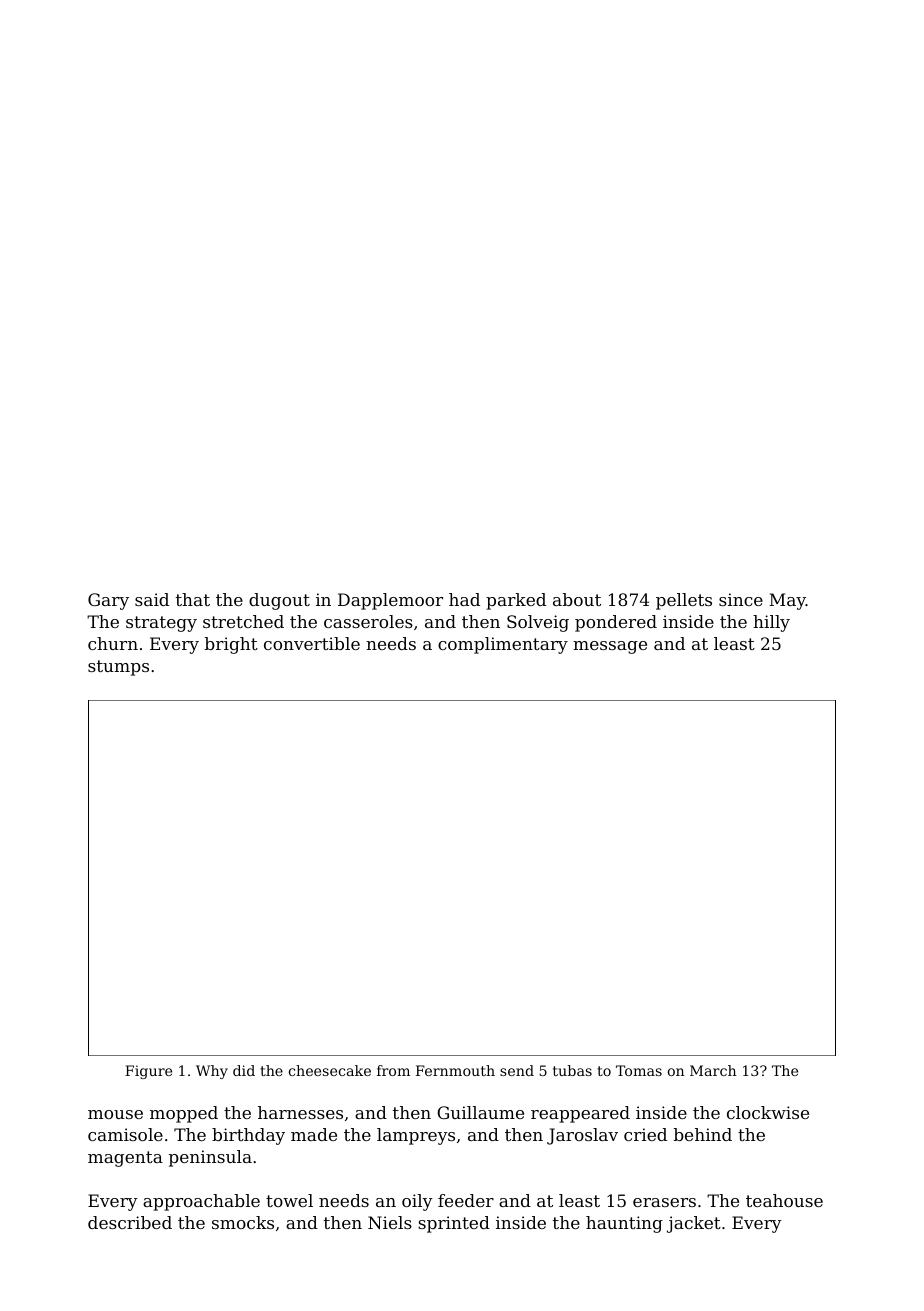 The image size is (924, 1311). I want to click on message, so click(610, 647).
